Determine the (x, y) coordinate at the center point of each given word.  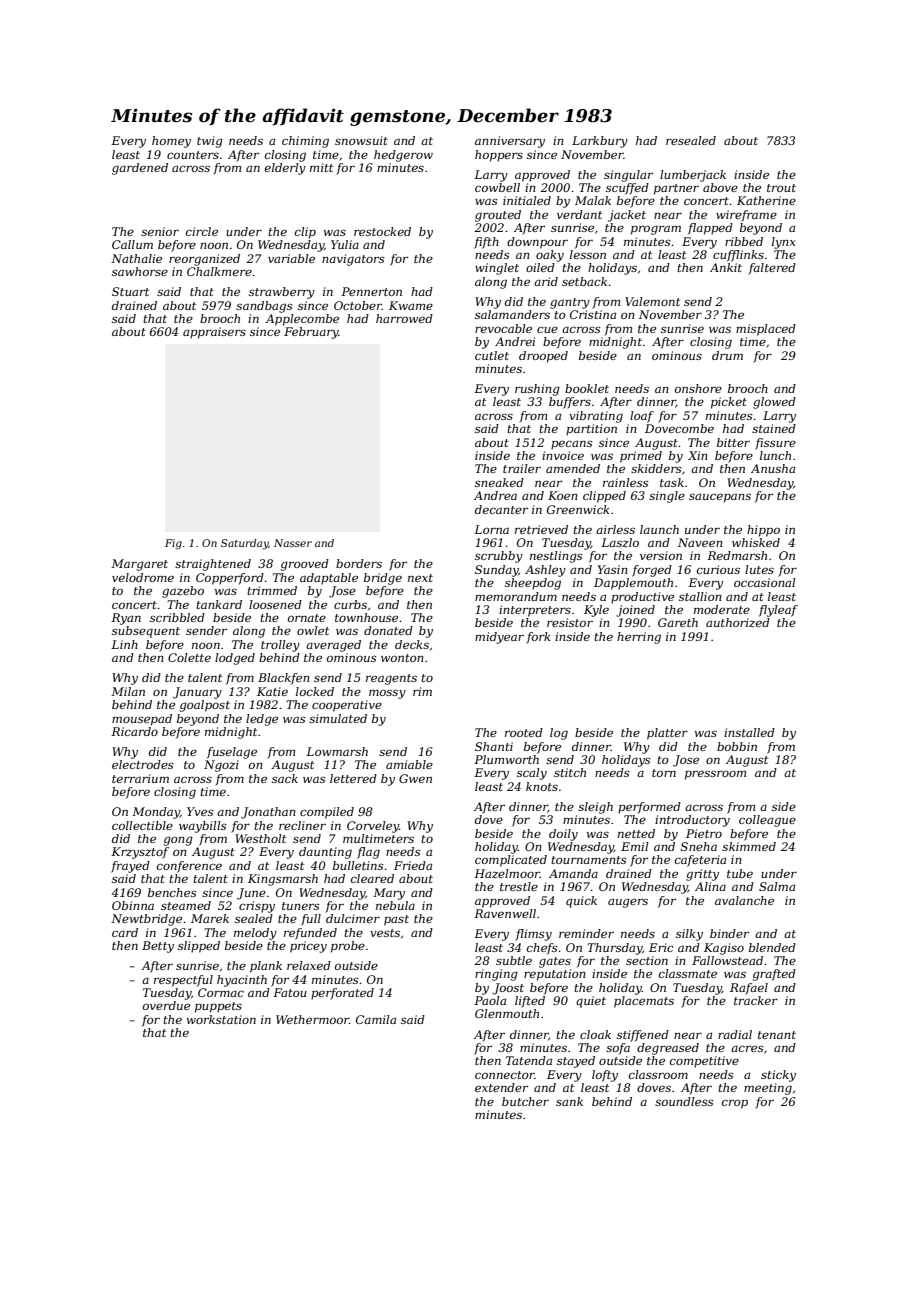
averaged (333, 646)
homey (171, 142)
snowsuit (361, 140)
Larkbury (600, 142)
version (661, 555)
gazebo (183, 592)
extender (501, 1087)
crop (735, 1104)
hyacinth (242, 981)
